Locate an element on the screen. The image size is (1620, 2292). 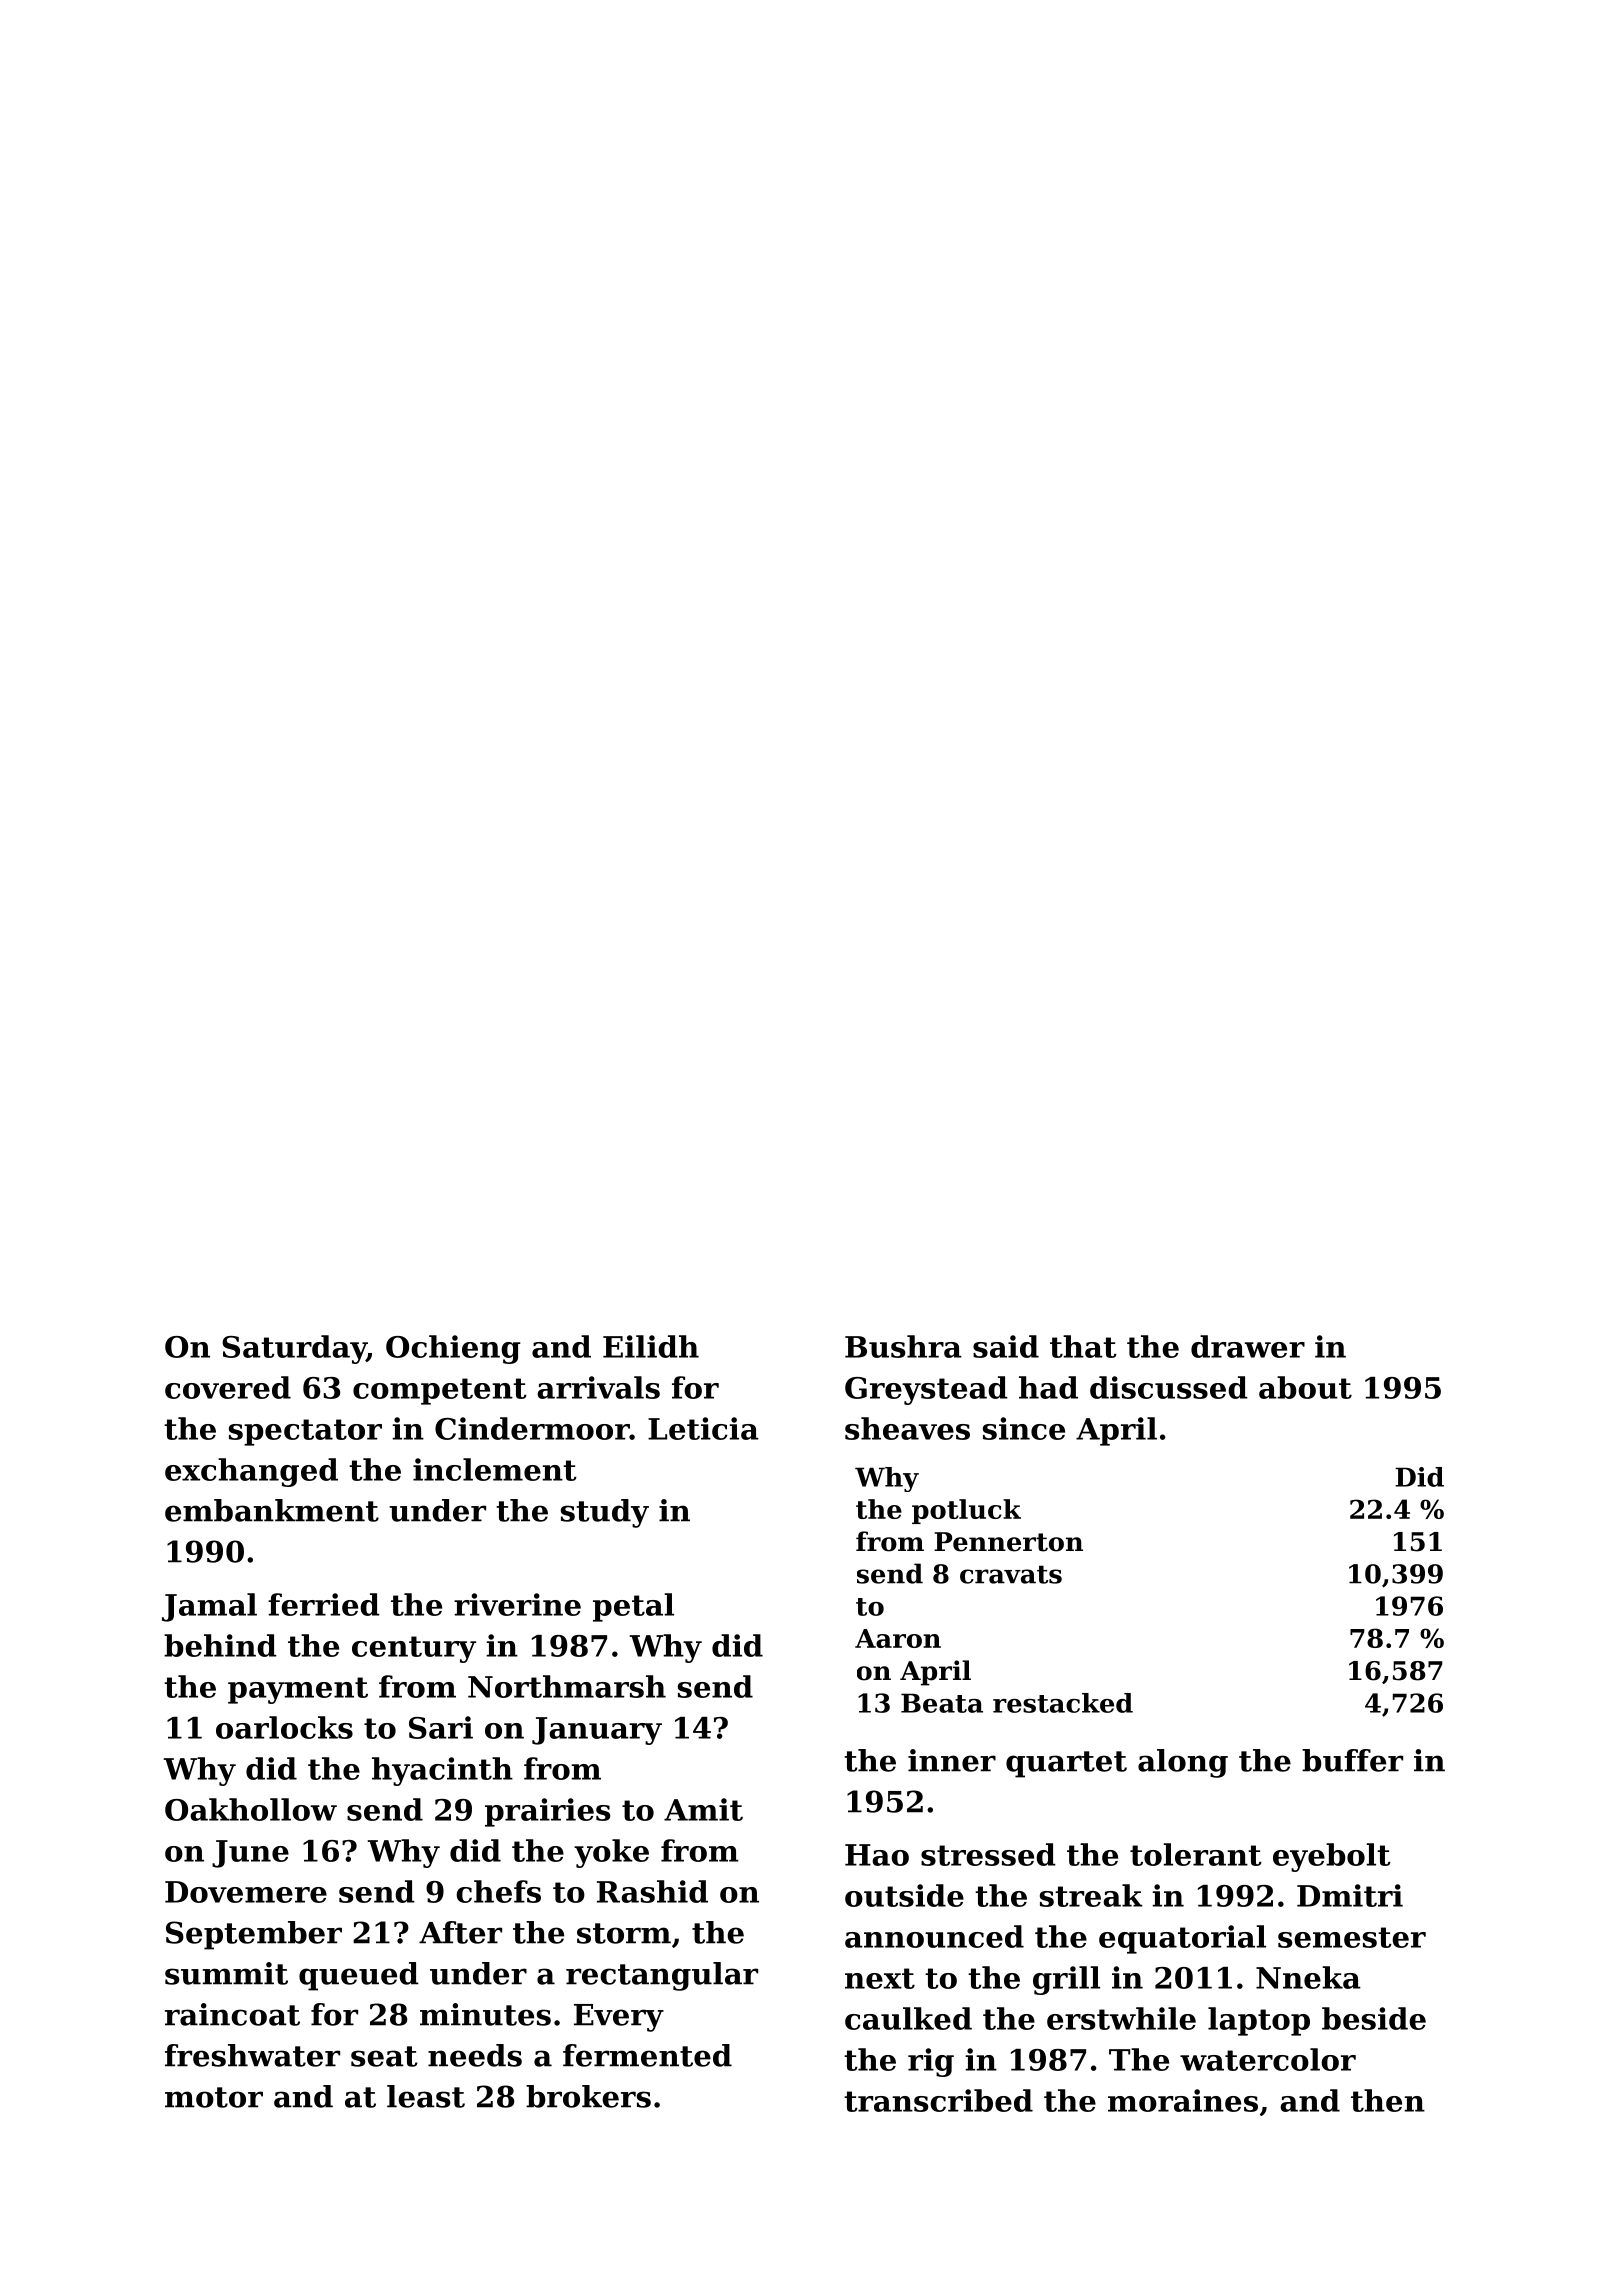
Saturday is located at coordinates (294, 1349).
